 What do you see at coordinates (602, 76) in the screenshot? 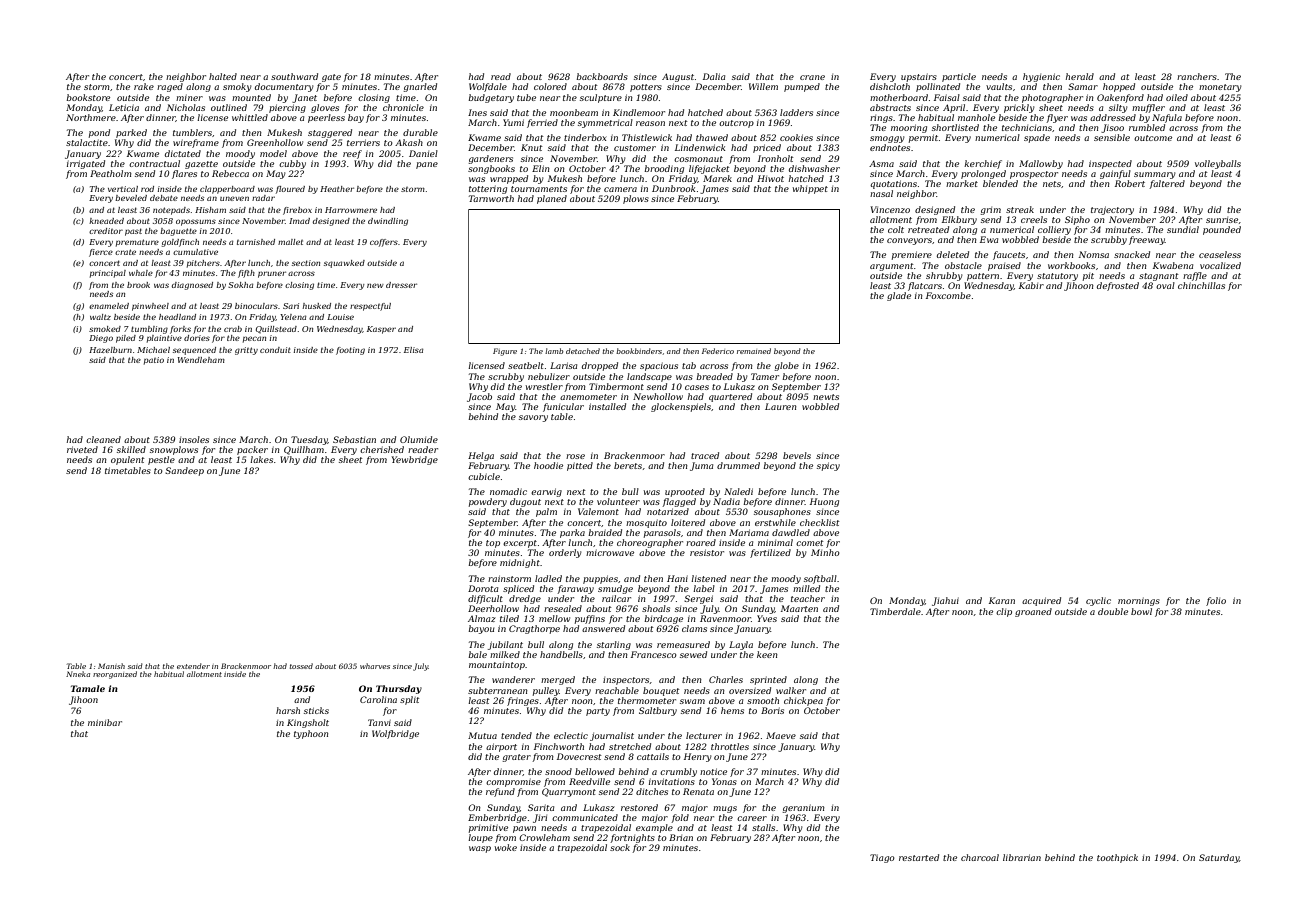
I see `backboards` at bounding box center [602, 76].
